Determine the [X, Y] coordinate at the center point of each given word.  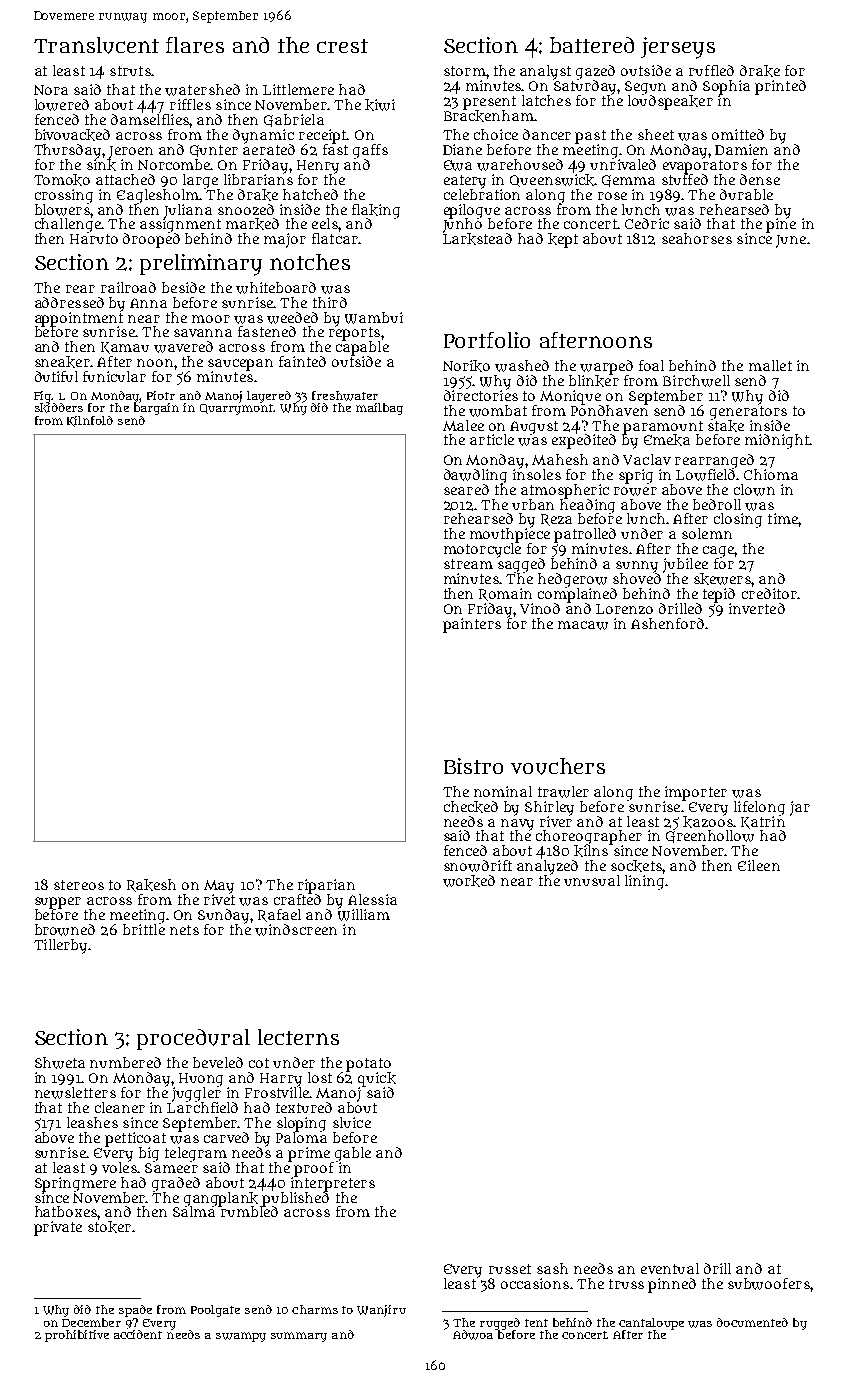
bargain [156, 409]
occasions [535, 1283]
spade [135, 1311]
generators [748, 412]
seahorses [697, 238]
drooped [151, 240]
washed [522, 366]
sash [552, 1268]
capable [362, 348]
